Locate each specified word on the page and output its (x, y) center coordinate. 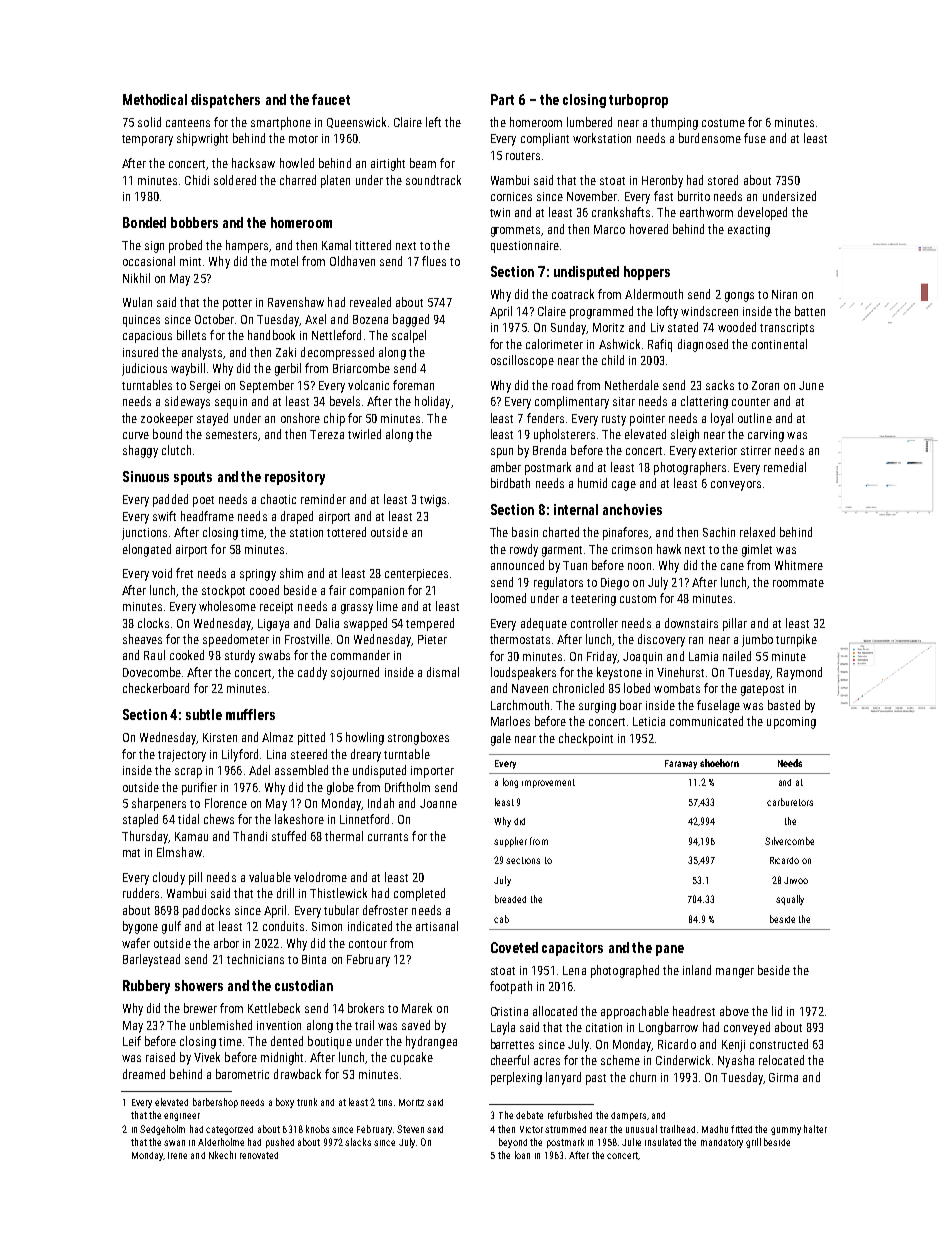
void (162, 573)
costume (723, 123)
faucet (331, 99)
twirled (364, 434)
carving (766, 436)
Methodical (155, 99)
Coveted (514, 947)
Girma (783, 1077)
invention (279, 1025)
